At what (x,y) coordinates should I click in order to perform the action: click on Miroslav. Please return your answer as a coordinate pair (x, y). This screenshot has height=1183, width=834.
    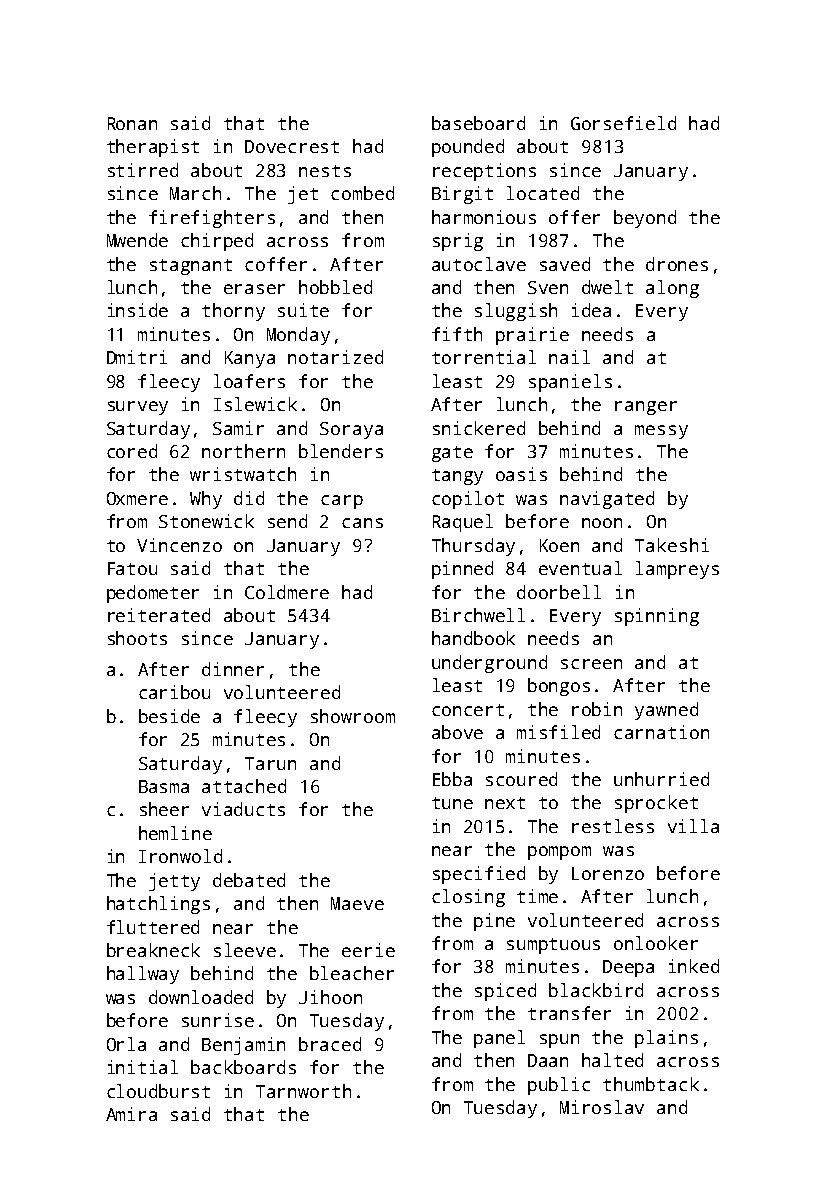
    Looking at the image, I should click on (602, 1107).
